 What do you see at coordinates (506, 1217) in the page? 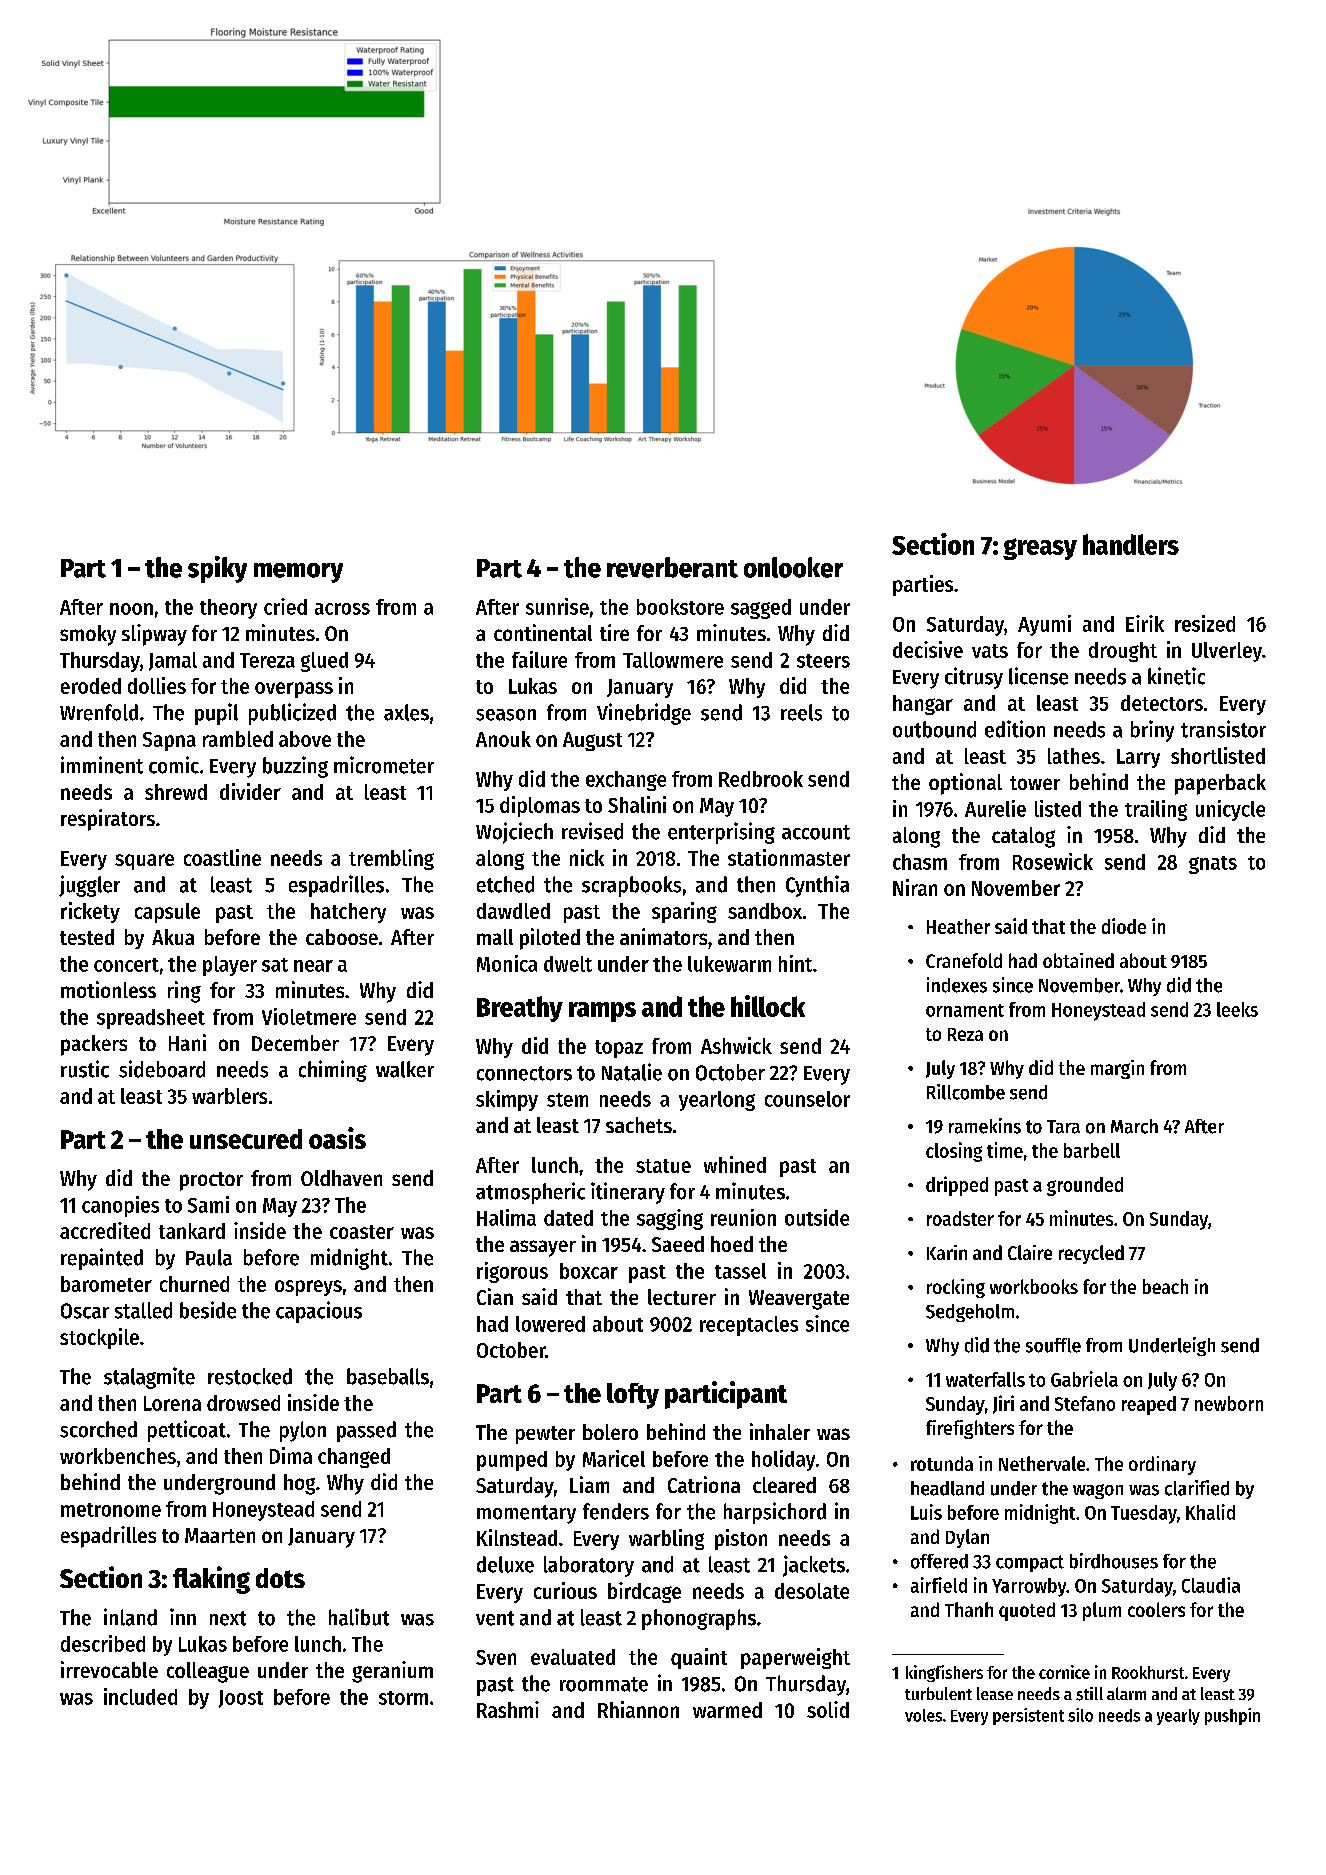
I see `Halima` at bounding box center [506, 1217].
